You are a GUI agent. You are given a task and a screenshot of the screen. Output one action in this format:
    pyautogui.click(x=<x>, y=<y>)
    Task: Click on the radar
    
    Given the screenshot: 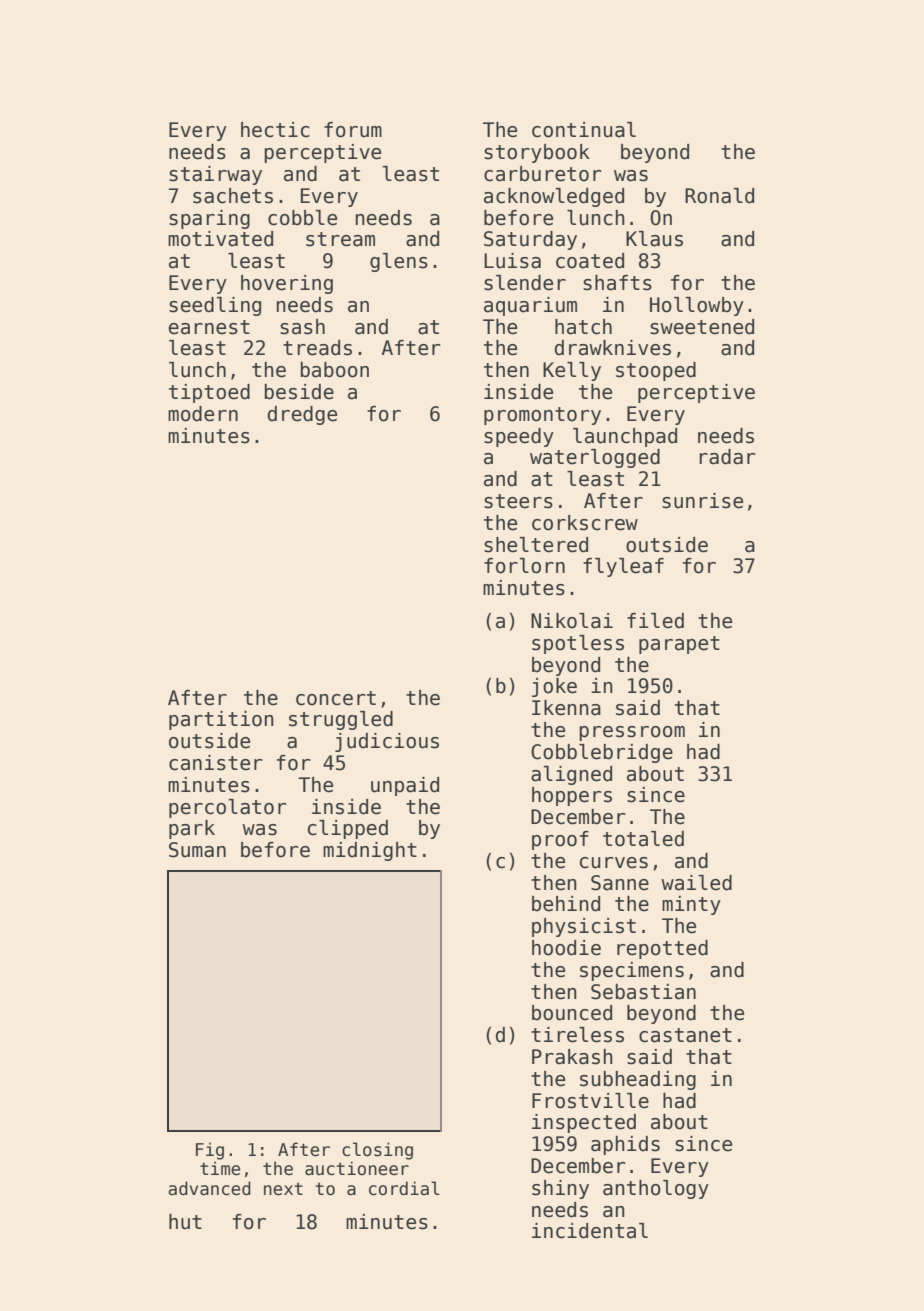 What is the action you would take?
    pyautogui.click(x=727, y=457)
